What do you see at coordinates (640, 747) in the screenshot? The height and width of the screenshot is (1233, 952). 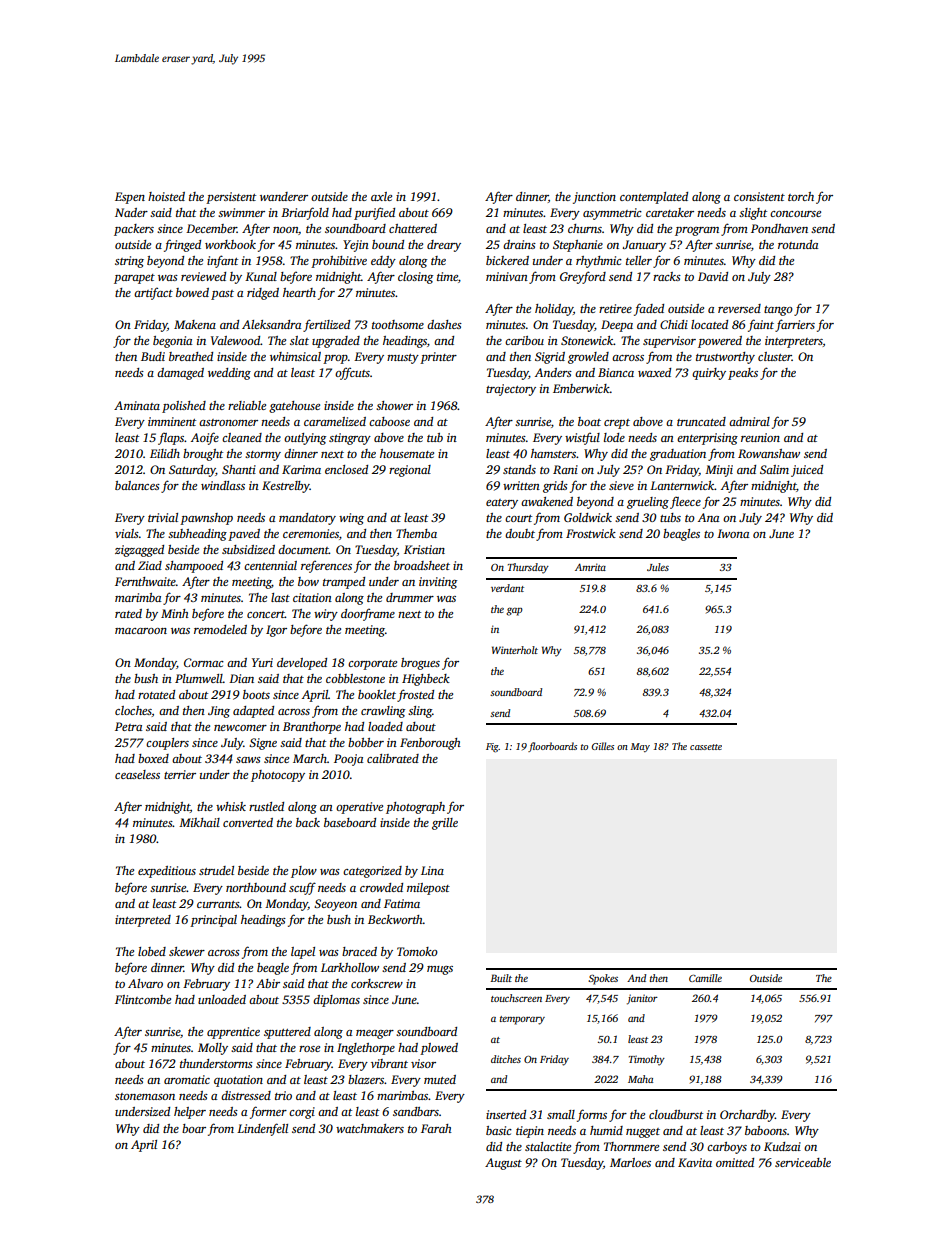 I see `May` at bounding box center [640, 747].
